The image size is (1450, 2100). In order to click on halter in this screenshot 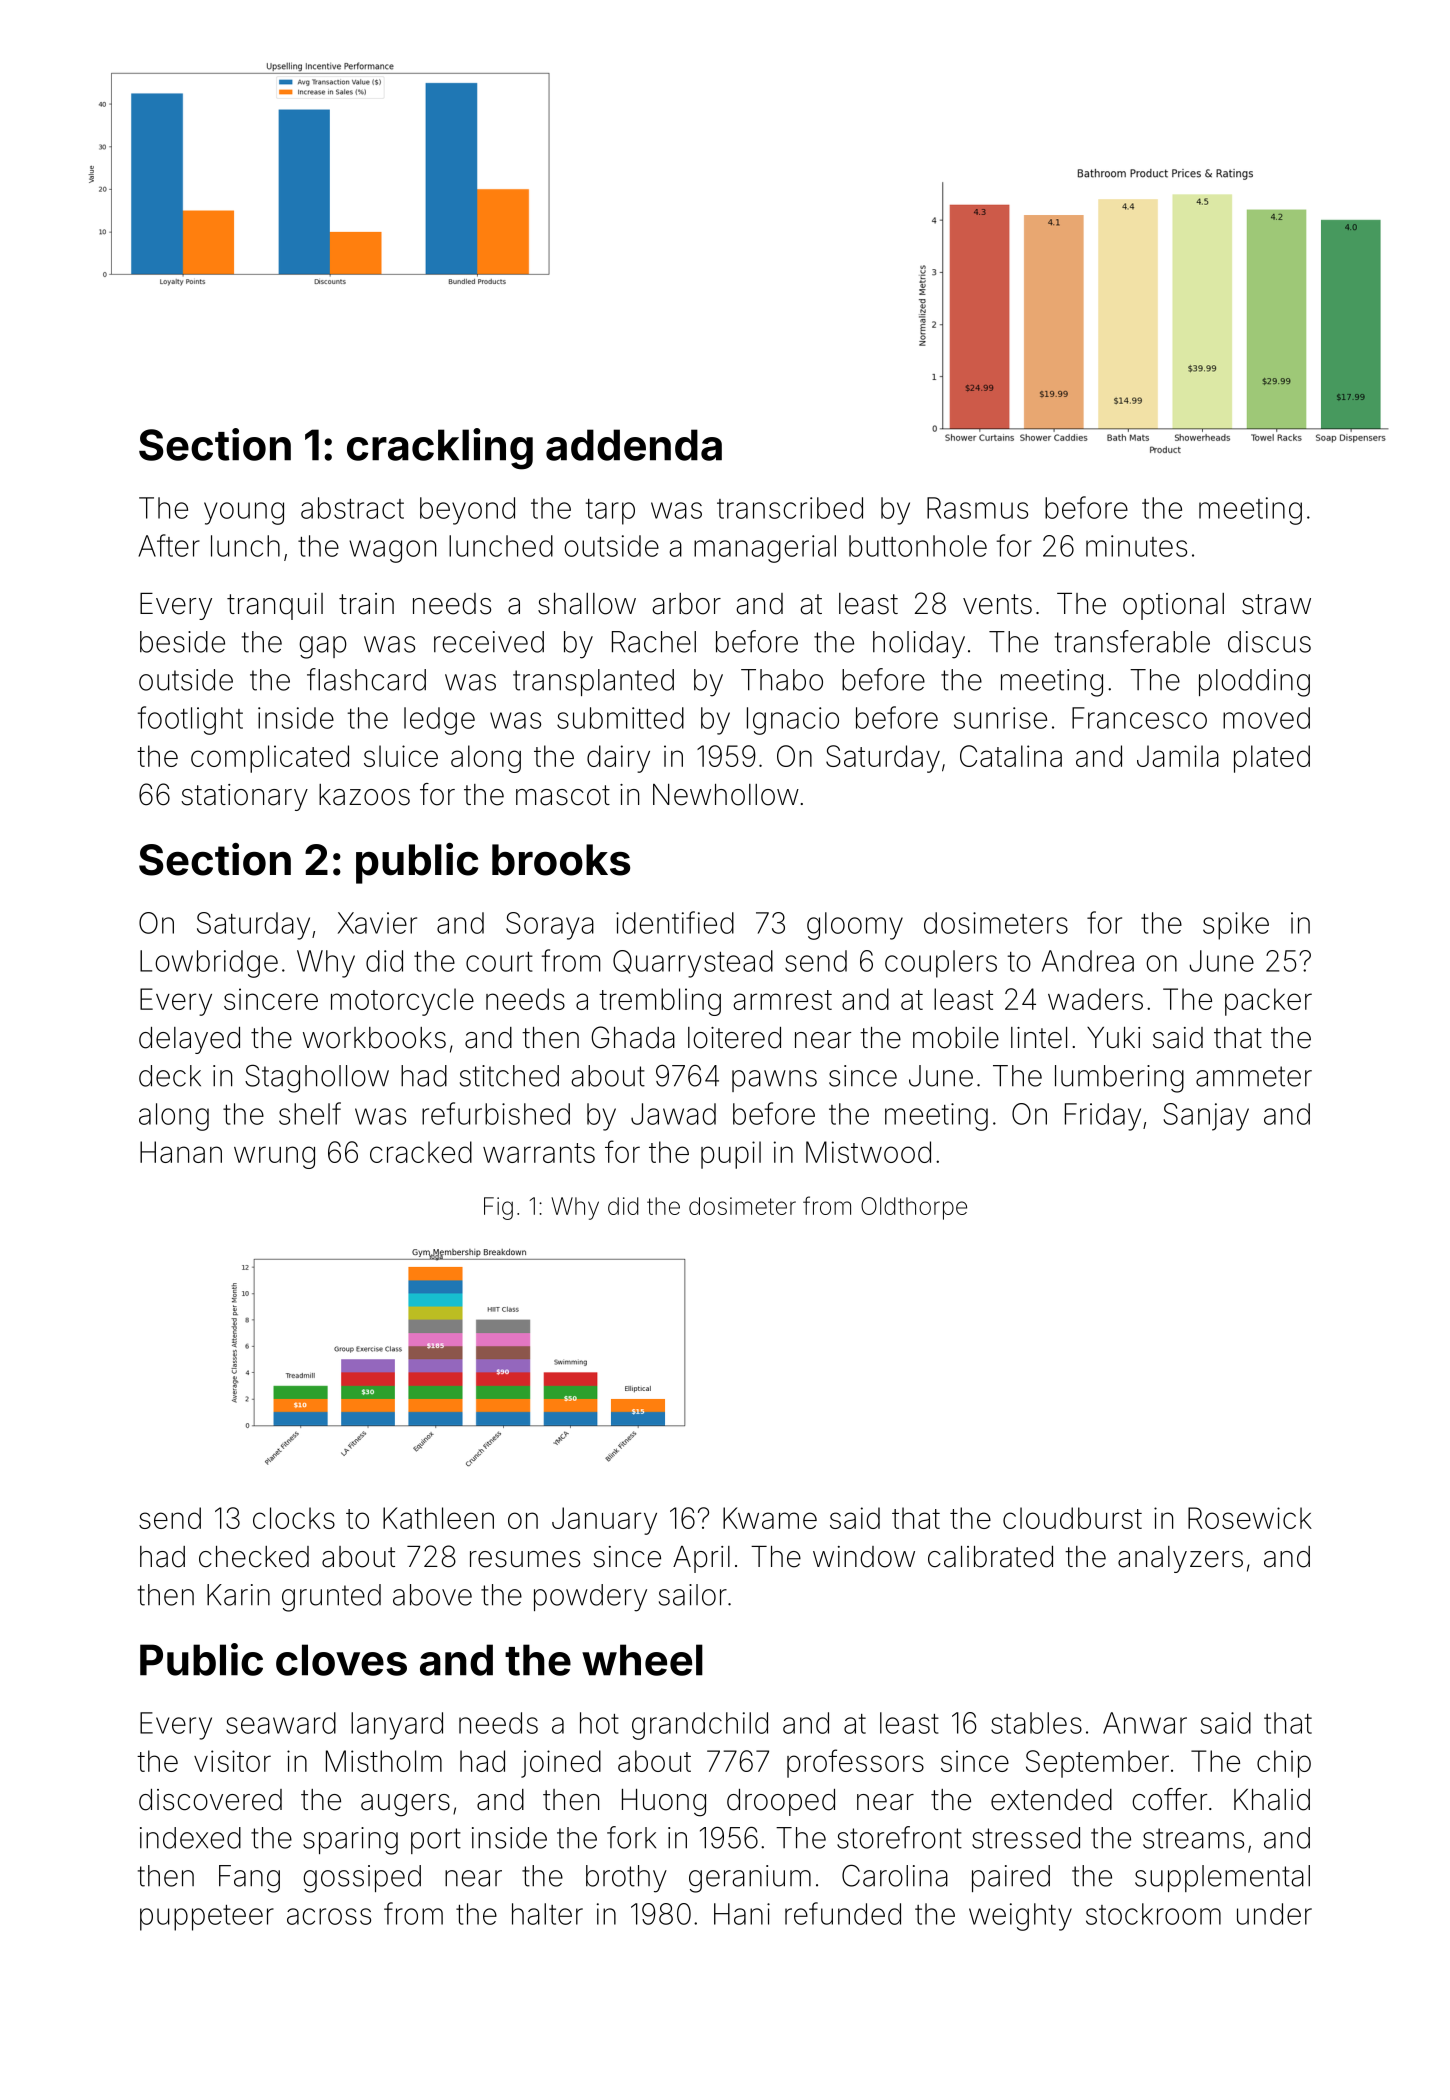, I will do `click(547, 1914)`.
